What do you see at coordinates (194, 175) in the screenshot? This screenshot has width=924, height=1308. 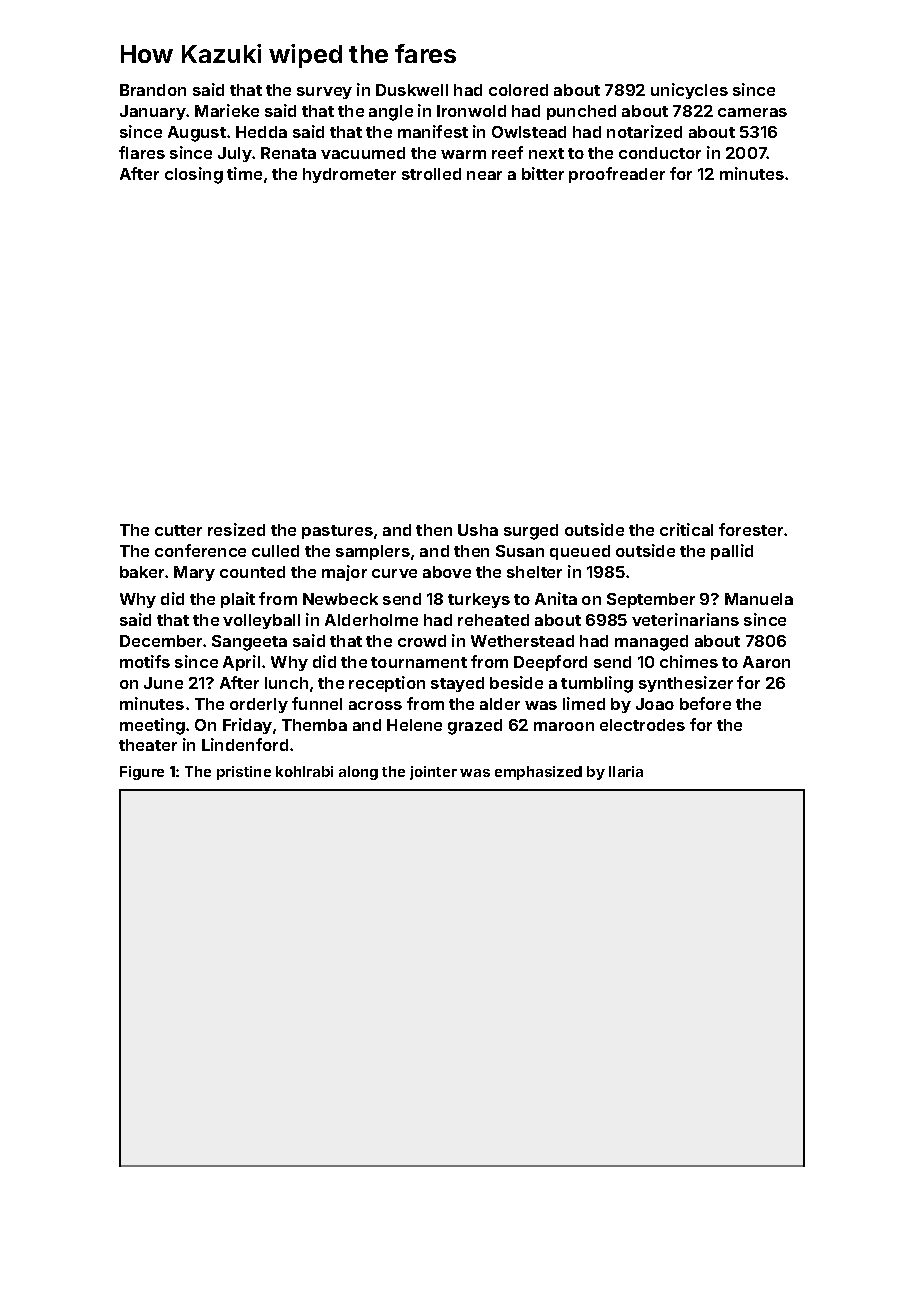 I see `closing` at bounding box center [194, 175].
